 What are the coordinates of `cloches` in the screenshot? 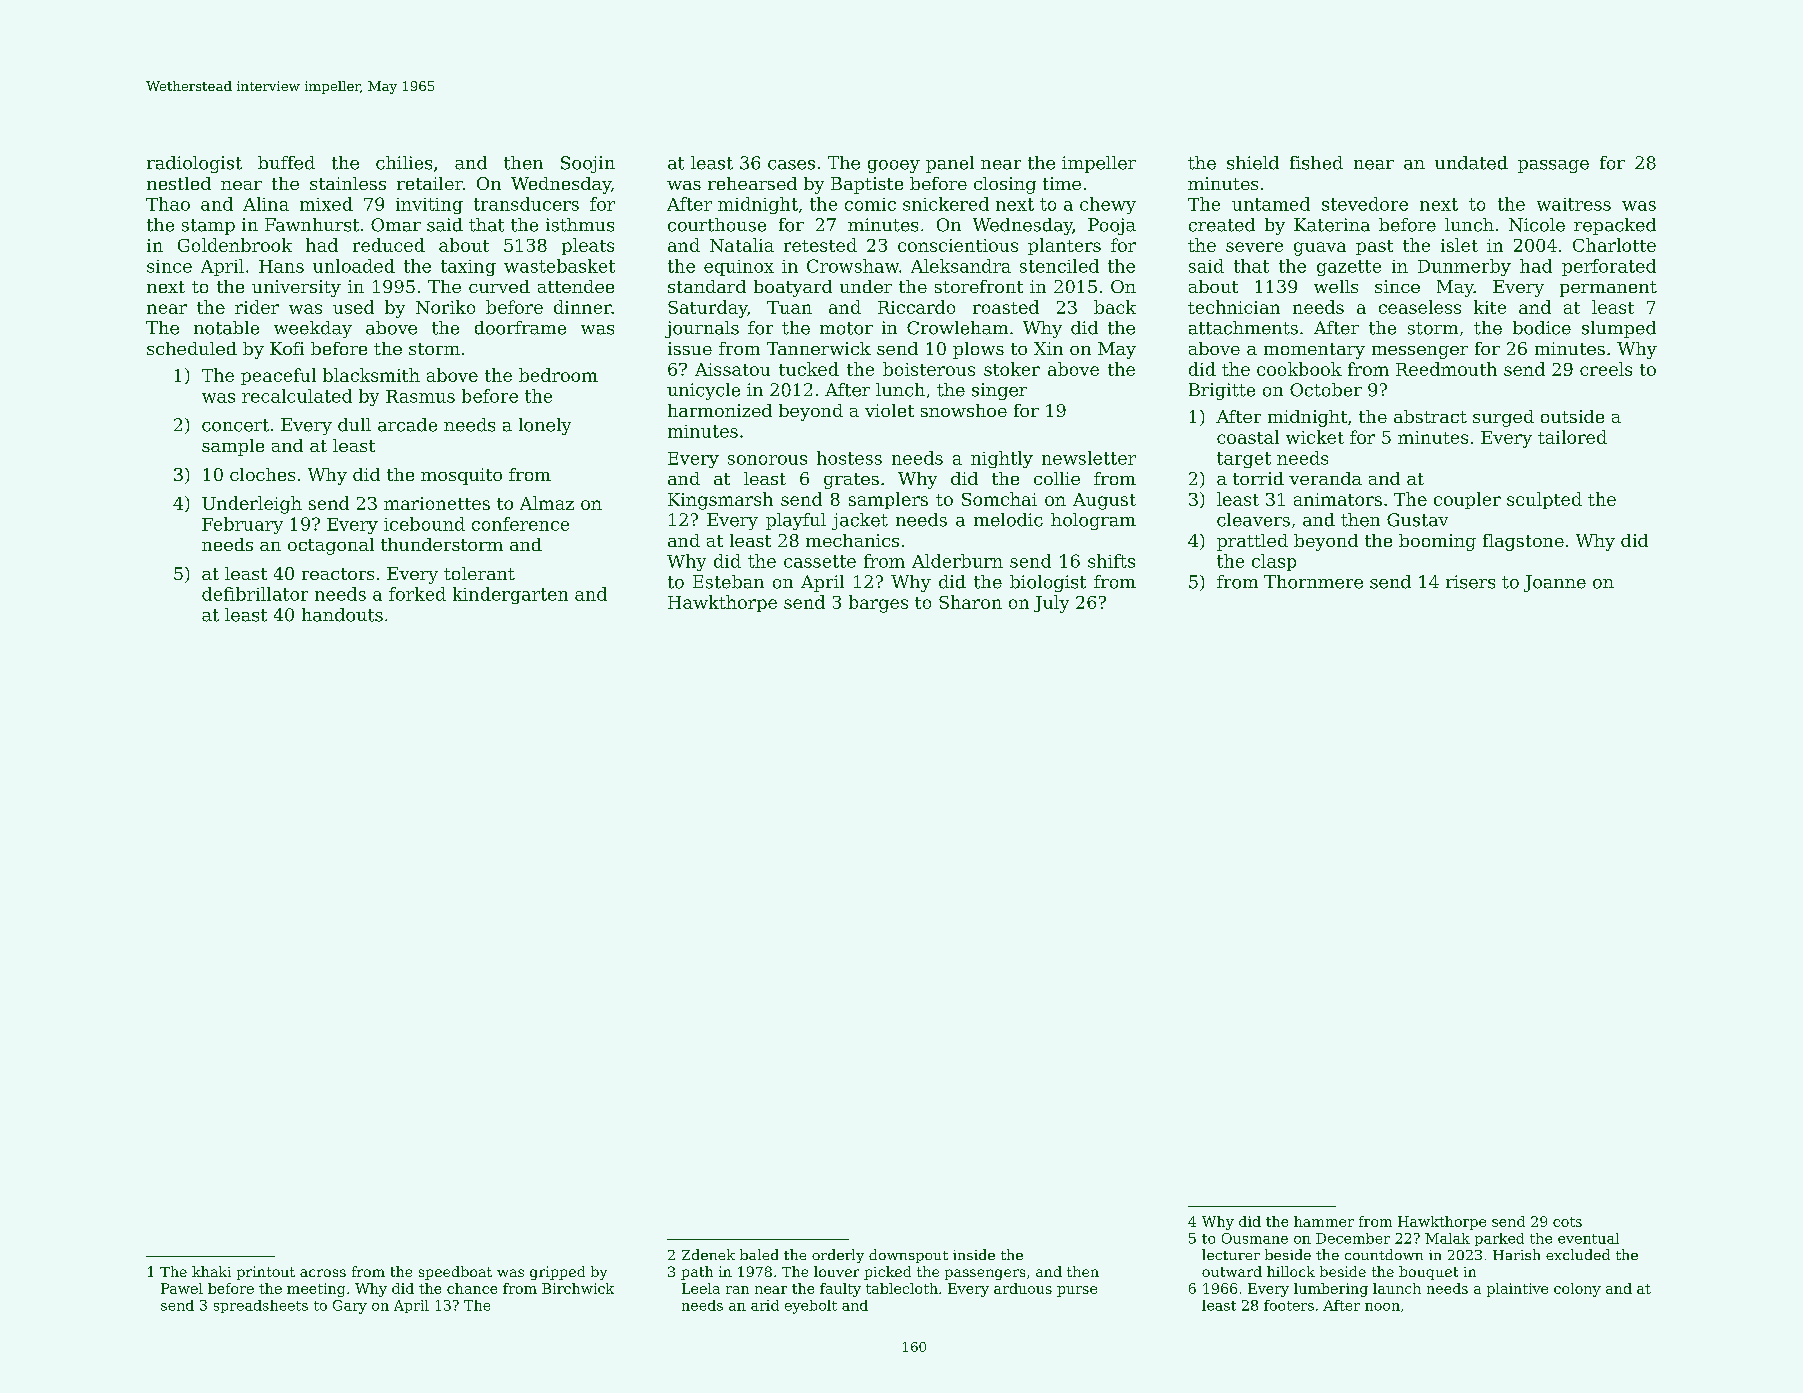 It's located at (262, 474).
